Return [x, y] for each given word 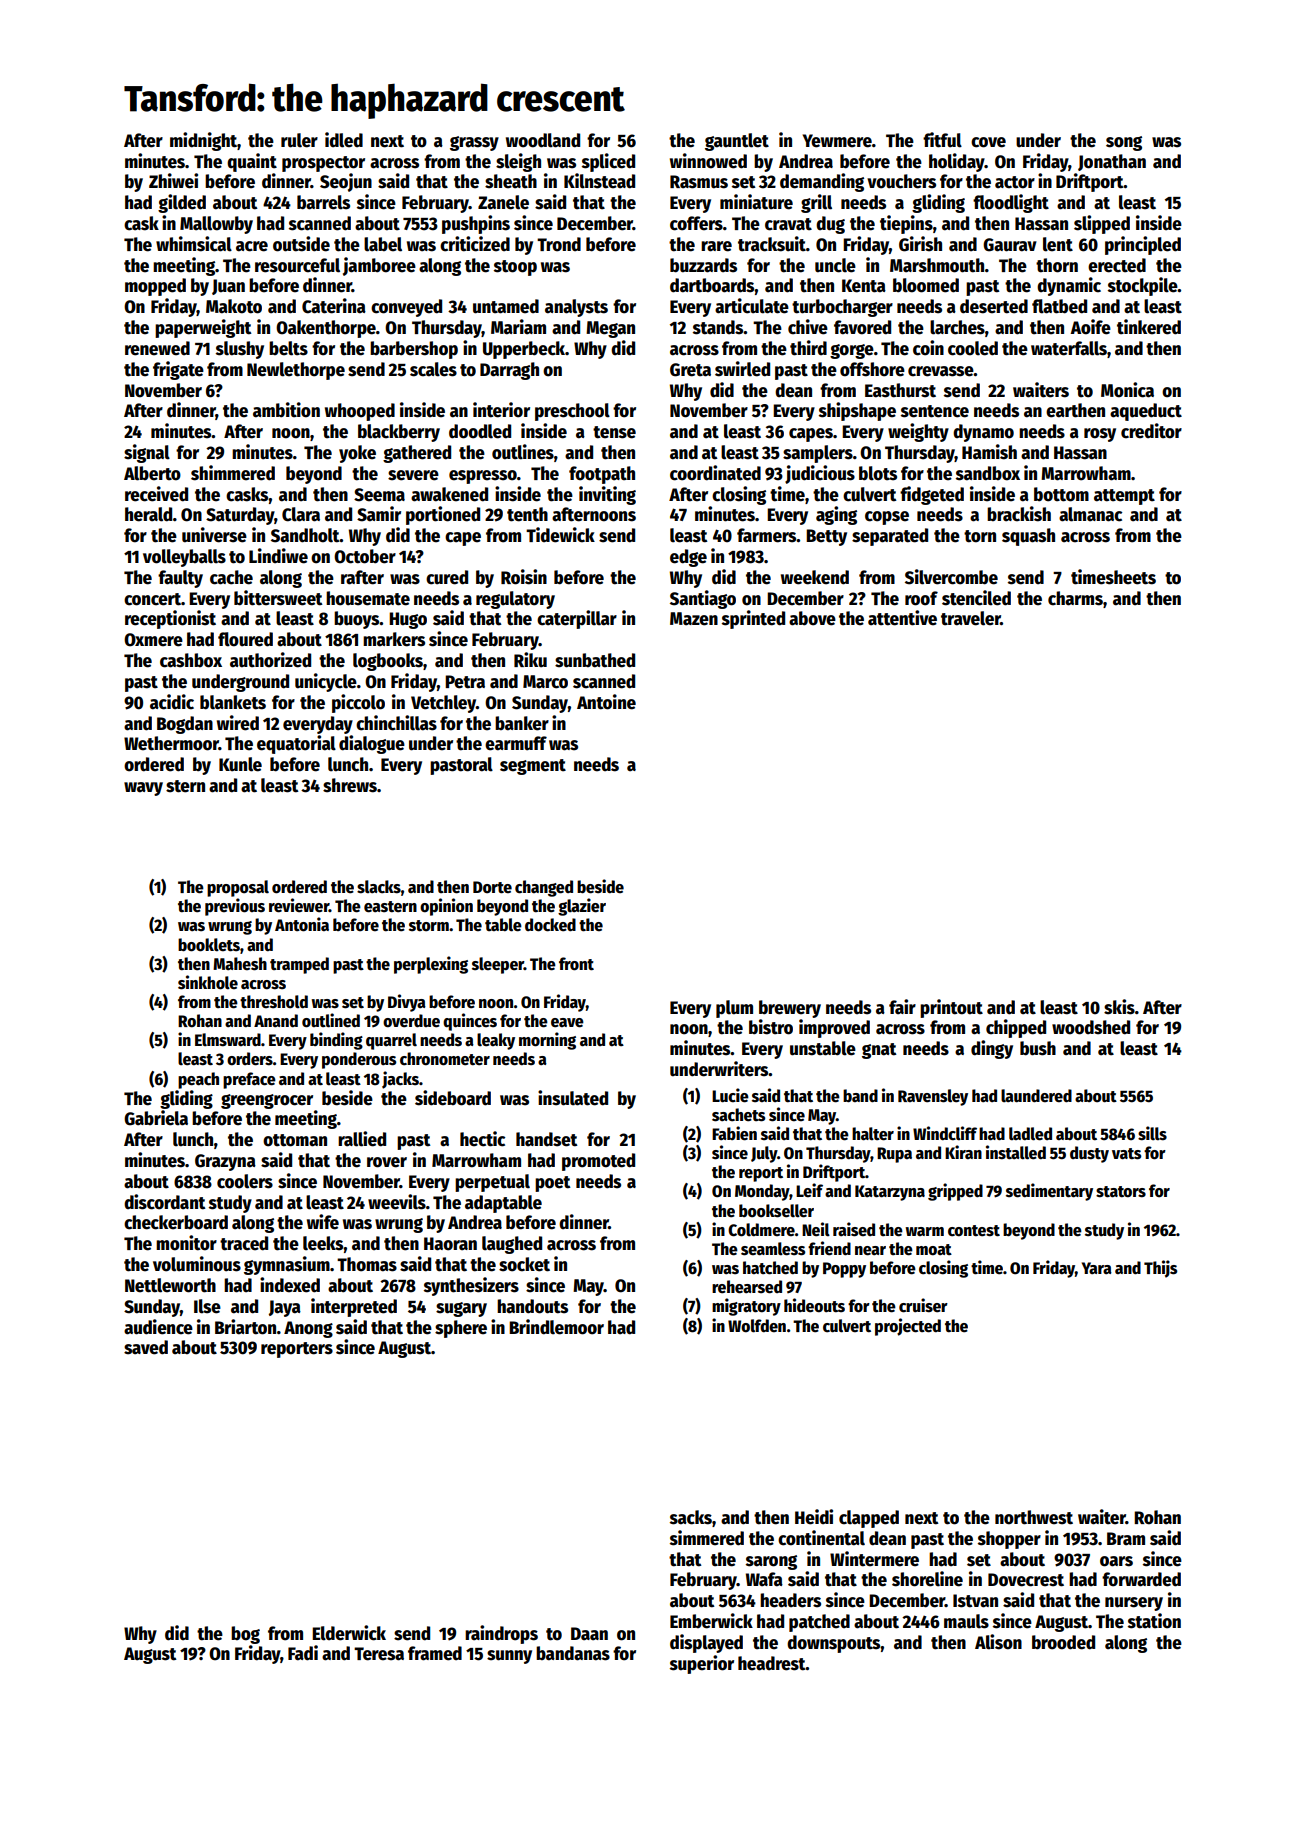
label [383, 244]
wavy [143, 789]
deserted [994, 306]
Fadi [303, 1653]
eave [567, 1023]
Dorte [492, 887]
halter [873, 1134]
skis [1119, 1007]
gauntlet [737, 142]
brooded [1063, 1642]
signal [147, 453]
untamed [506, 306]
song [1124, 143]
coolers [245, 1181]
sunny [509, 1657]
